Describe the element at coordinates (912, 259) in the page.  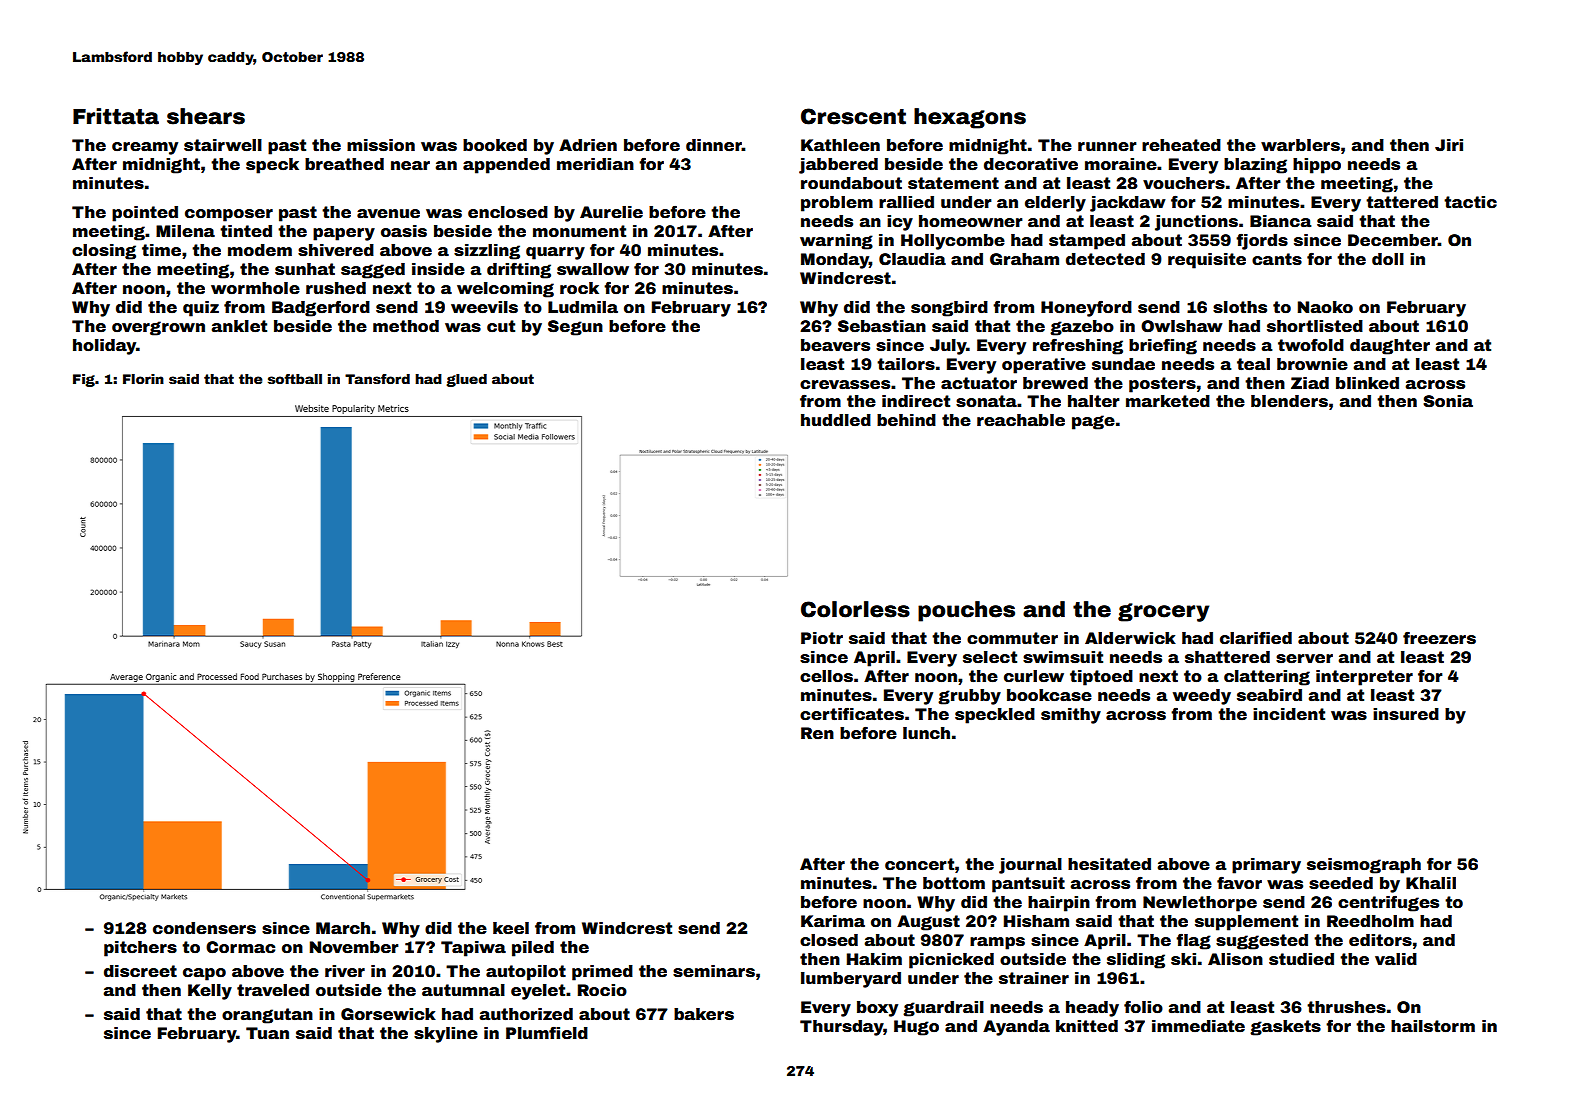
I see `Claudia` at that location.
